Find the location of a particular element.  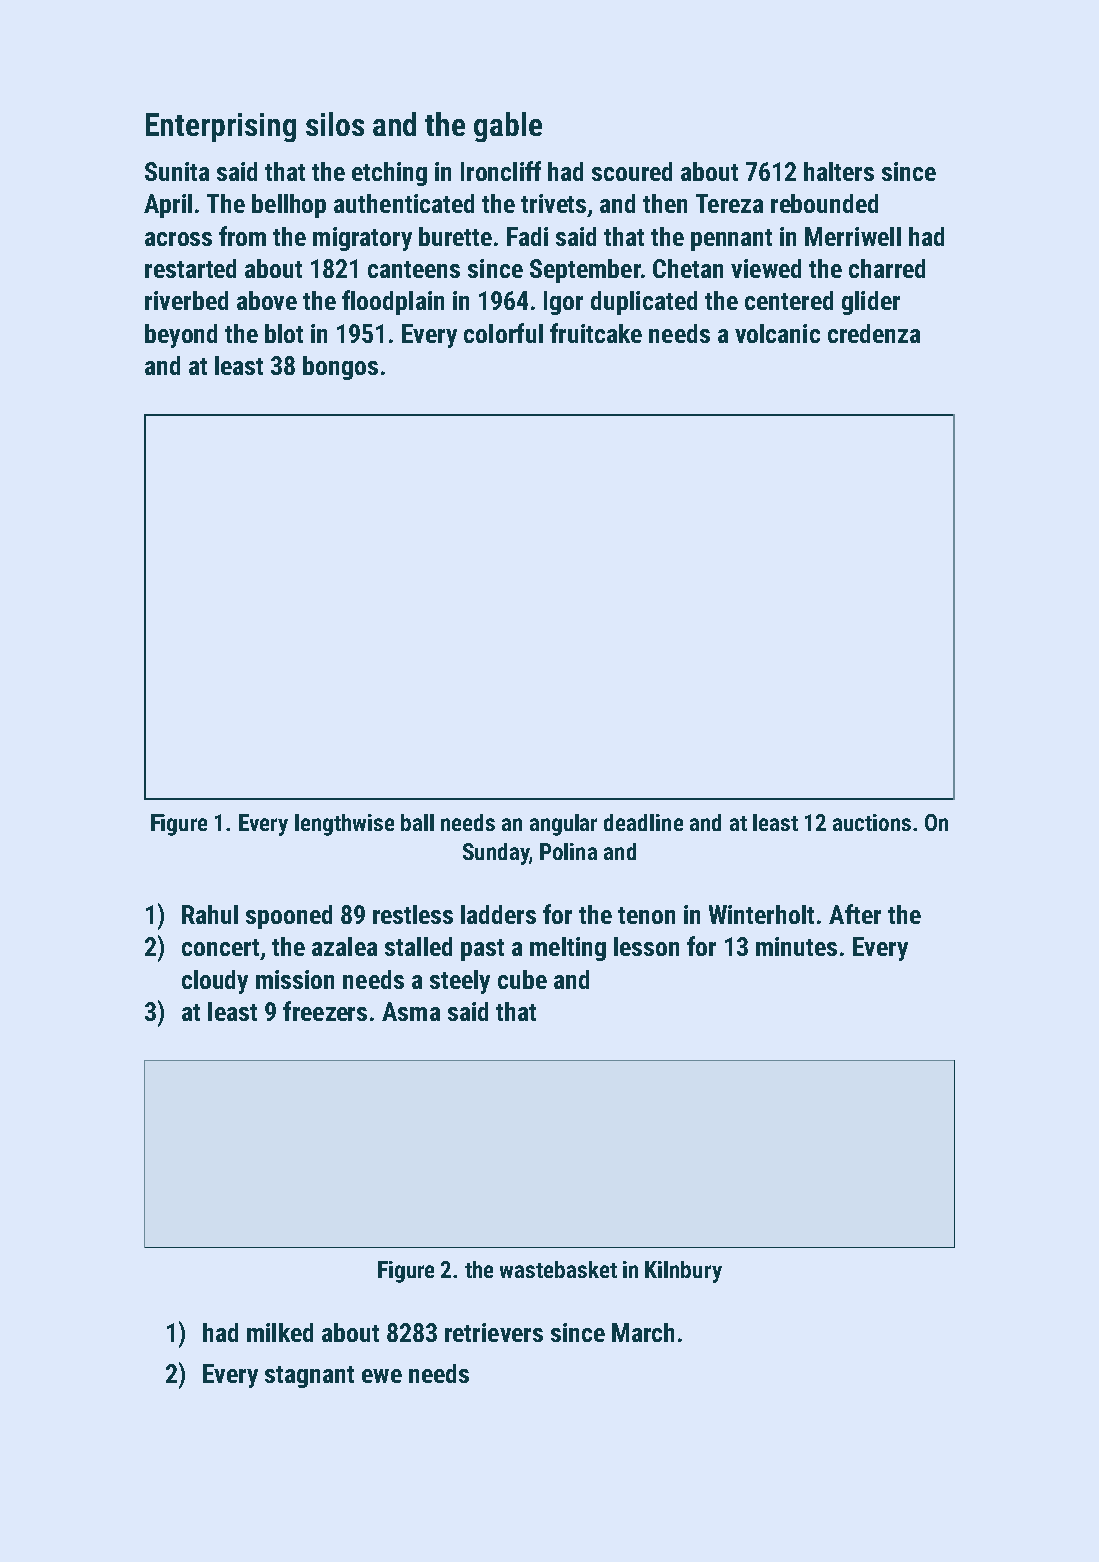

milked is located at coordinates (280, 1332).
